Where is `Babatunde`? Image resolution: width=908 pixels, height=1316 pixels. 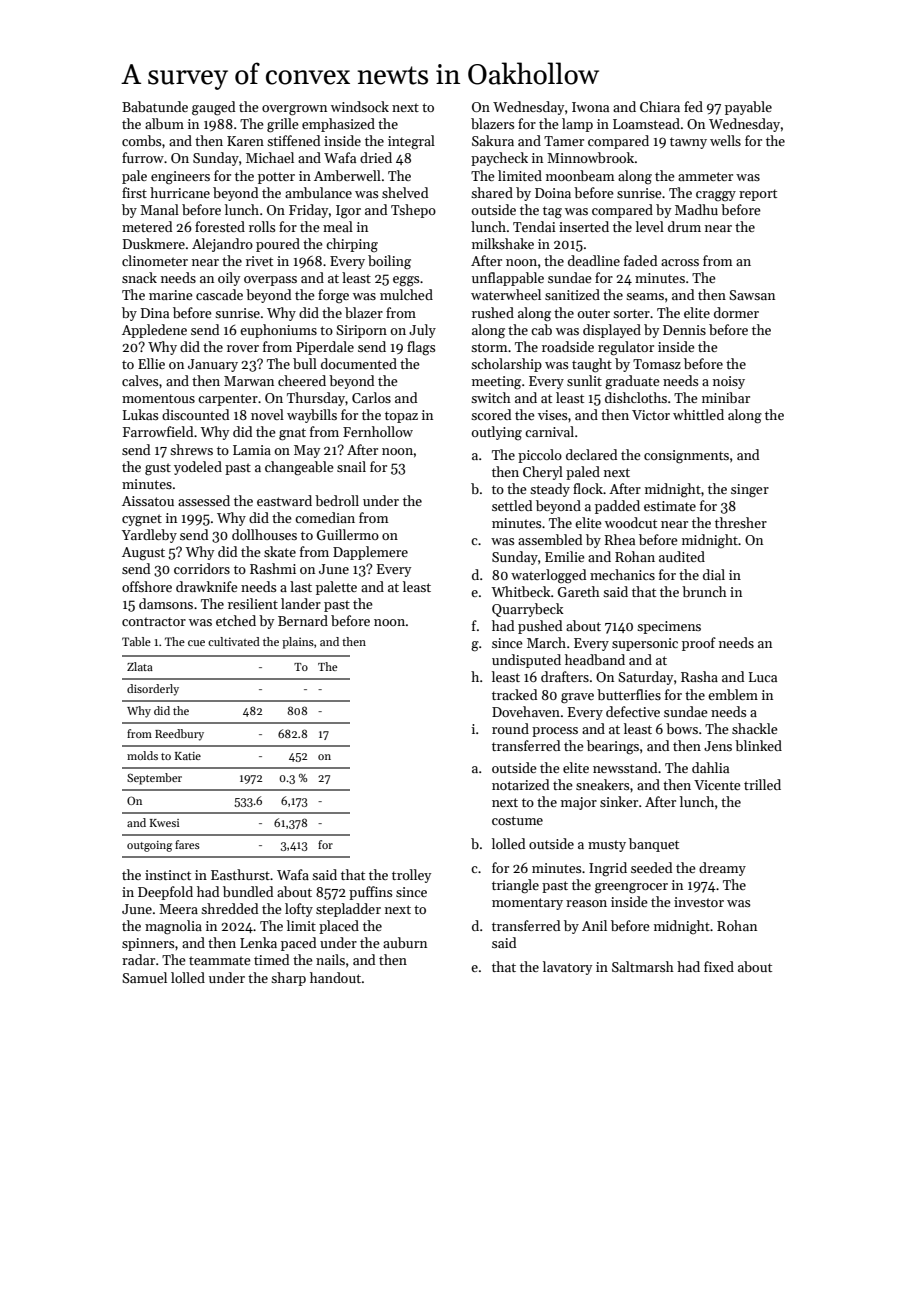 Babatunde is located at coordinates (155, 106).
